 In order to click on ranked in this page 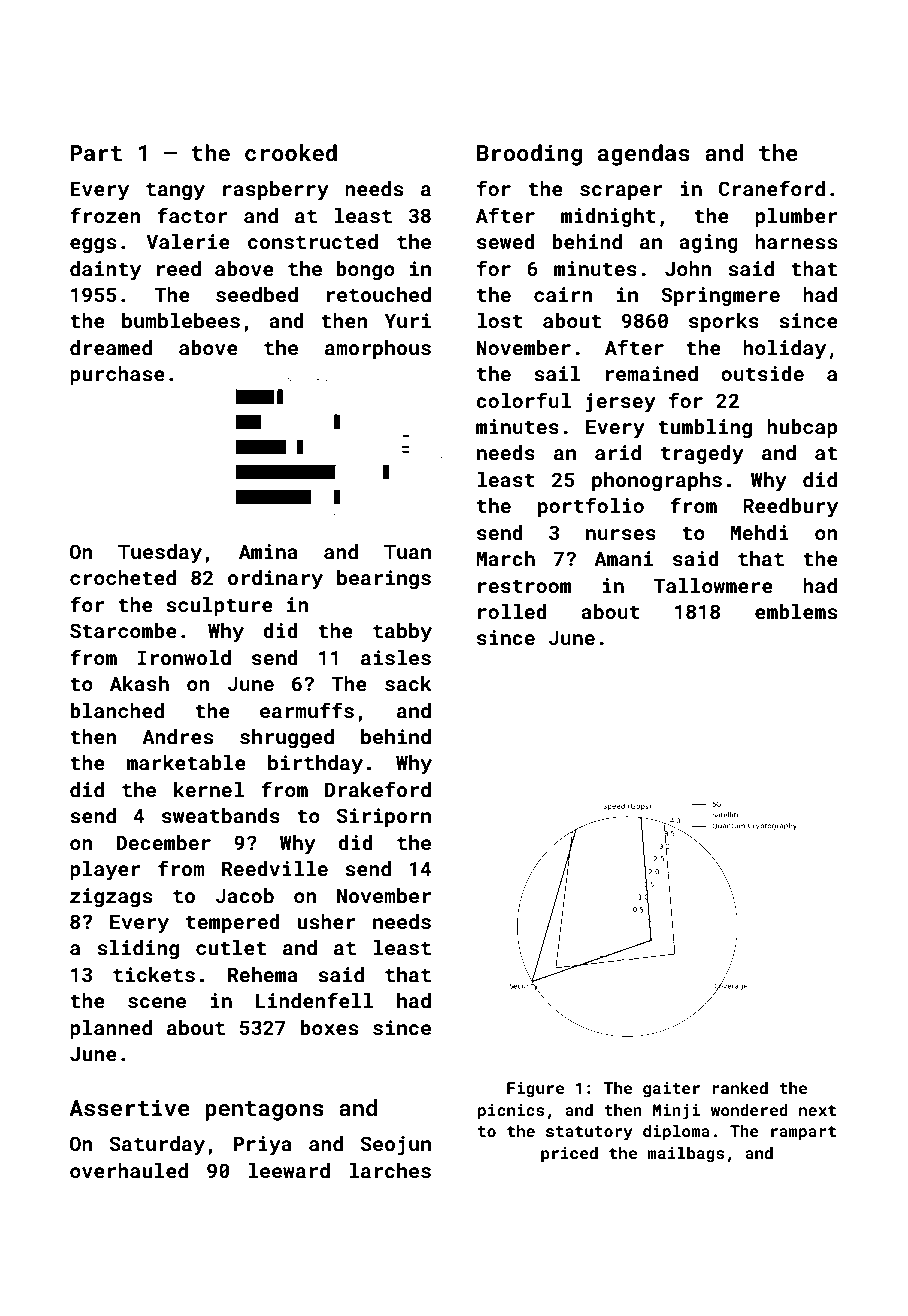, I will do `click(740, 1088)`.
